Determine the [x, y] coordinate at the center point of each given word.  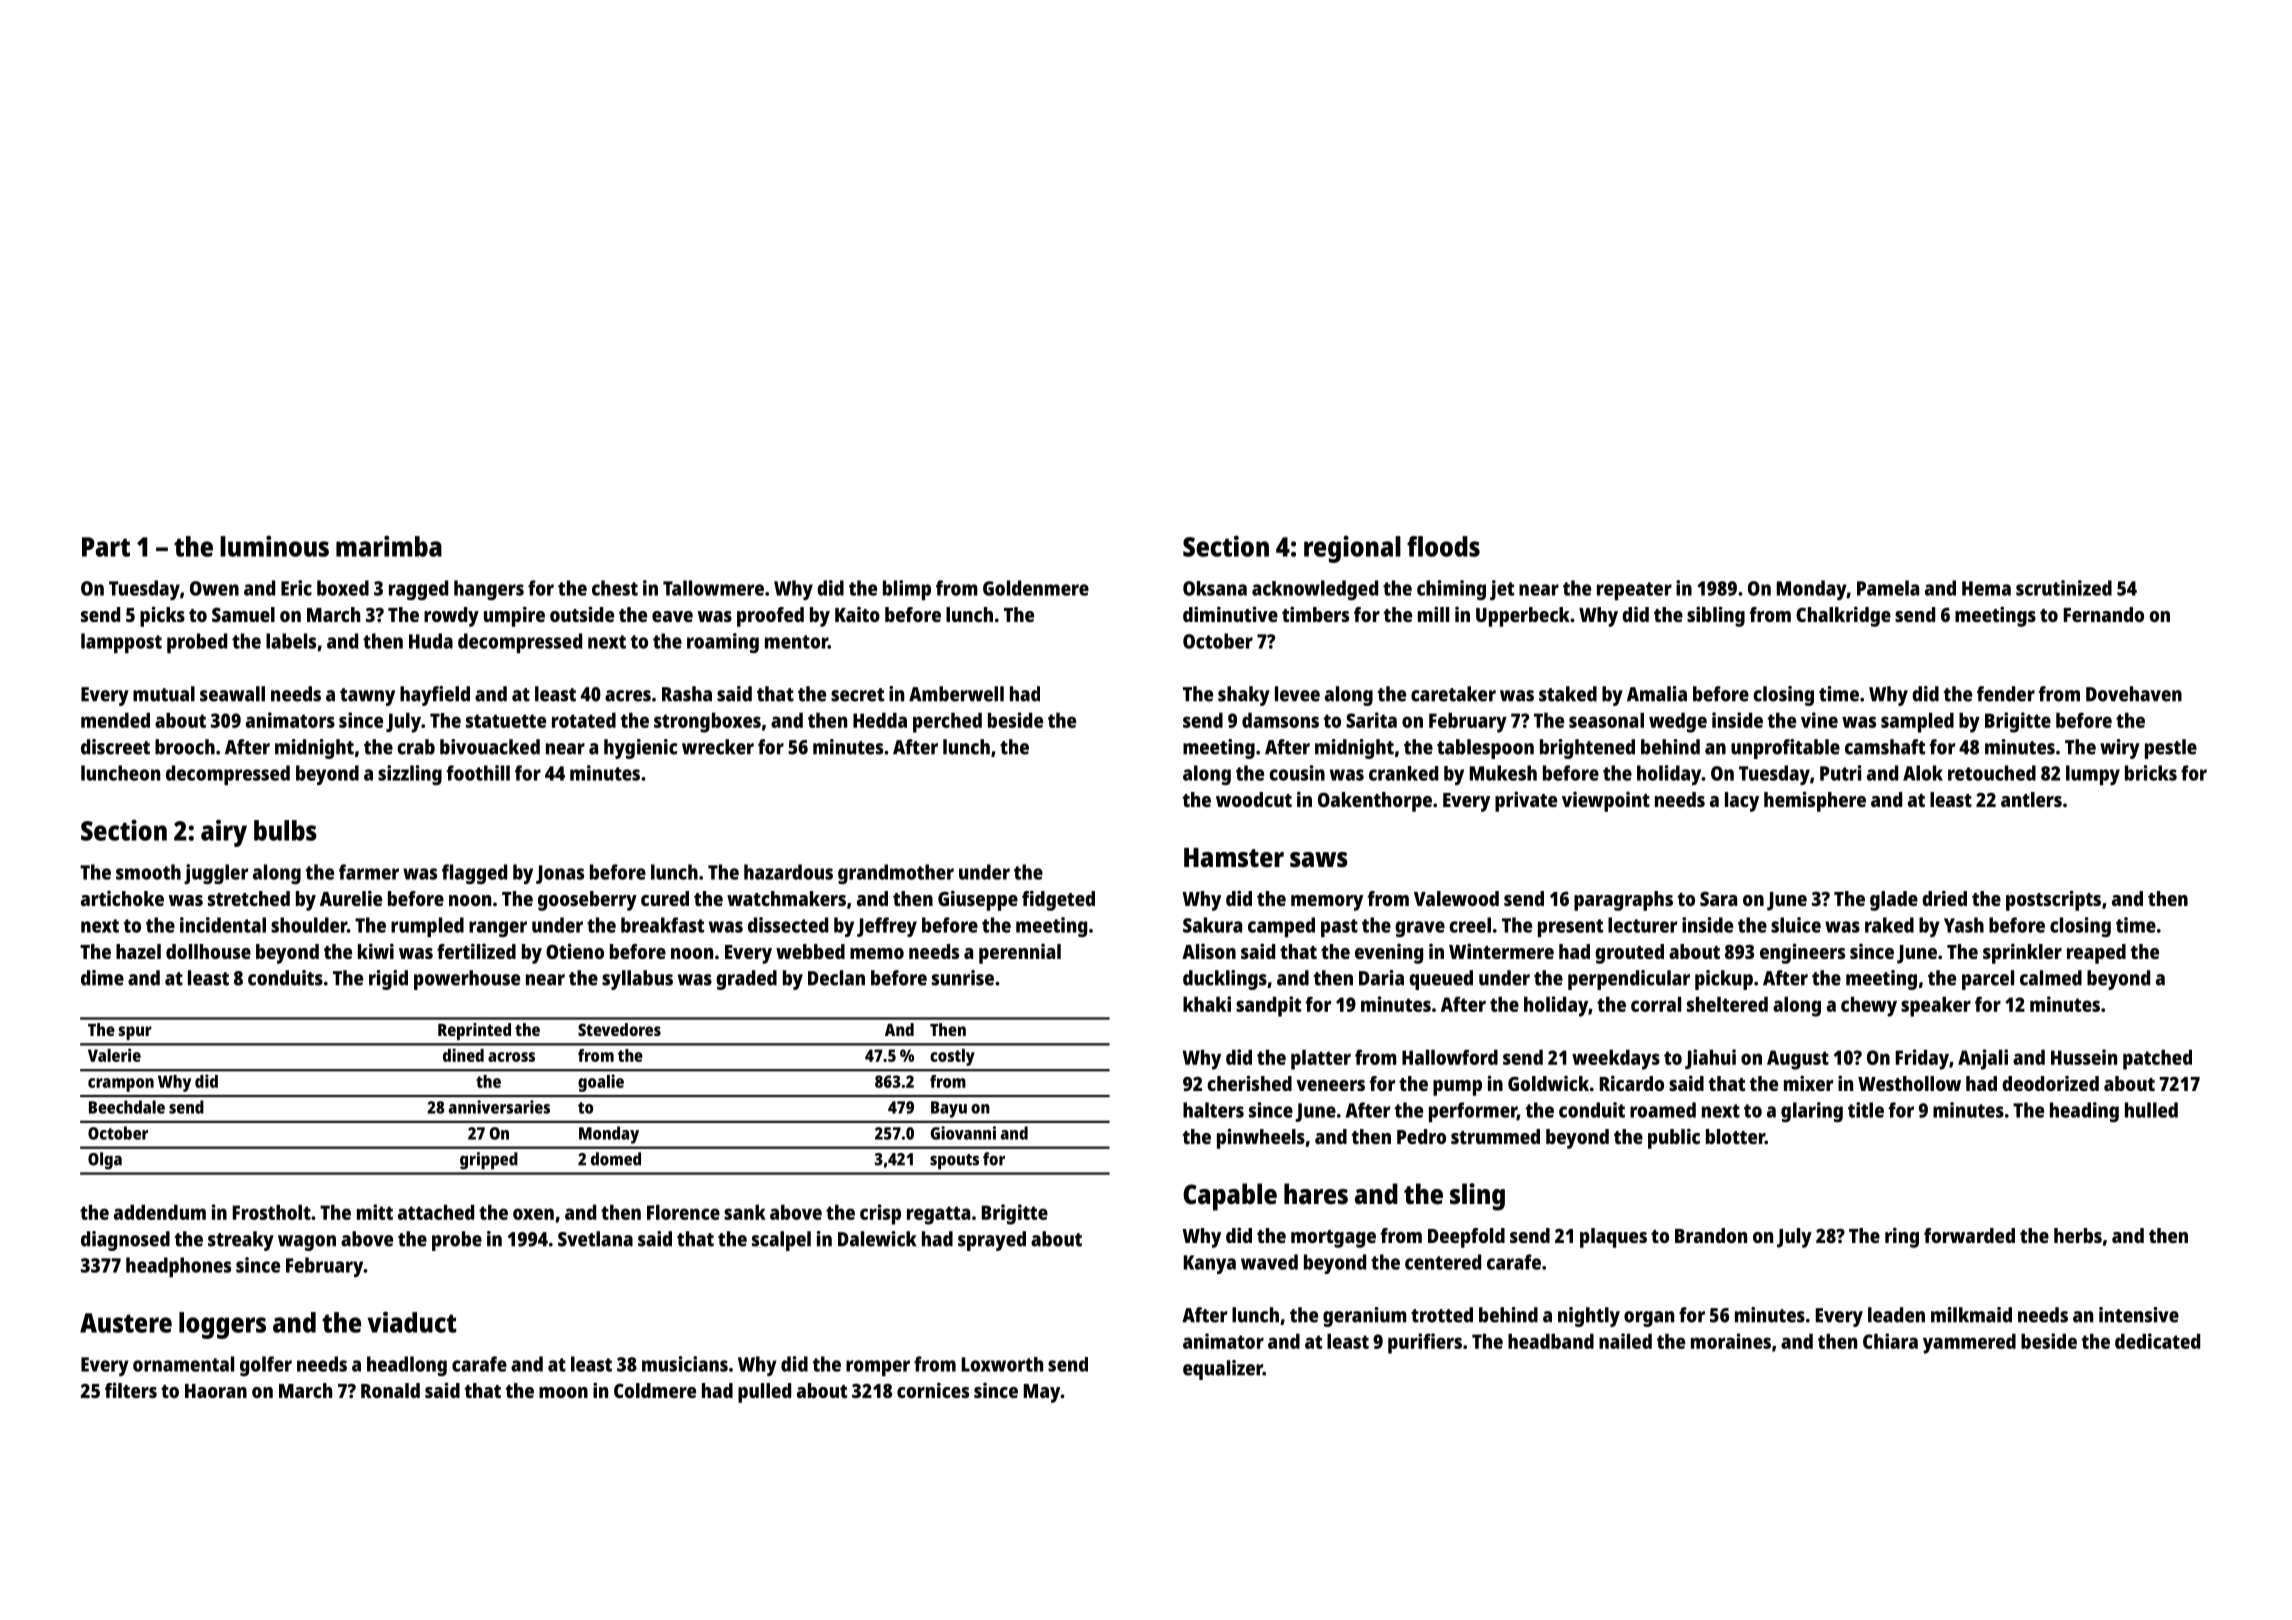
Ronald [390, 1390]
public [1674, 1138]
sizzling [410, 775]
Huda [431, 641]
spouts [954, 1162]
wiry [2120, 749]
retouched [1992, 773]
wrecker [718, 747]
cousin [1297, 773]
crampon [121, 1085]
